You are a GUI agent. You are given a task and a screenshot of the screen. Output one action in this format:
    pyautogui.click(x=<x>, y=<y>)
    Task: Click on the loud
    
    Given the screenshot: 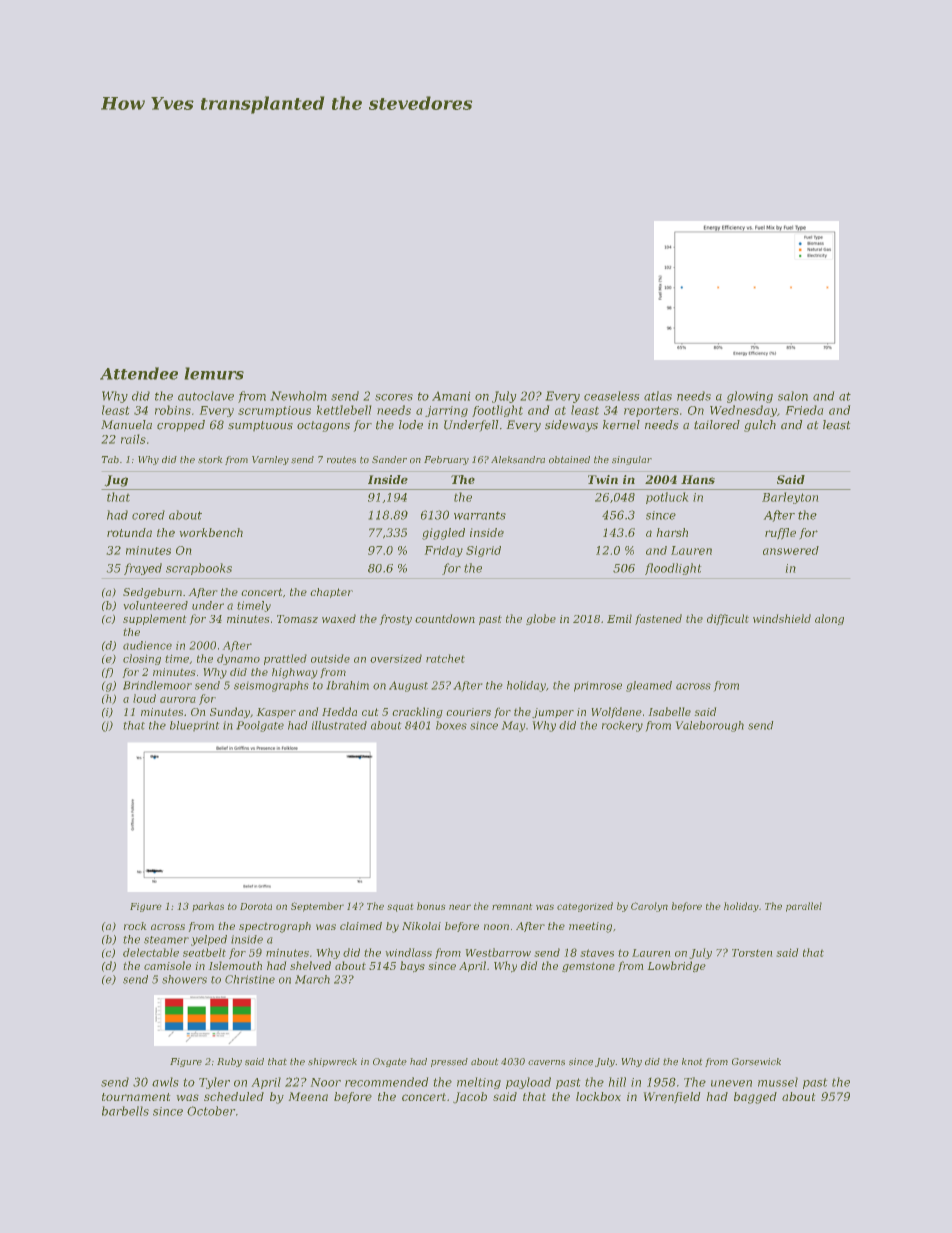 What is the action you would take?
    pyautogui.click(x=144, y=698)
